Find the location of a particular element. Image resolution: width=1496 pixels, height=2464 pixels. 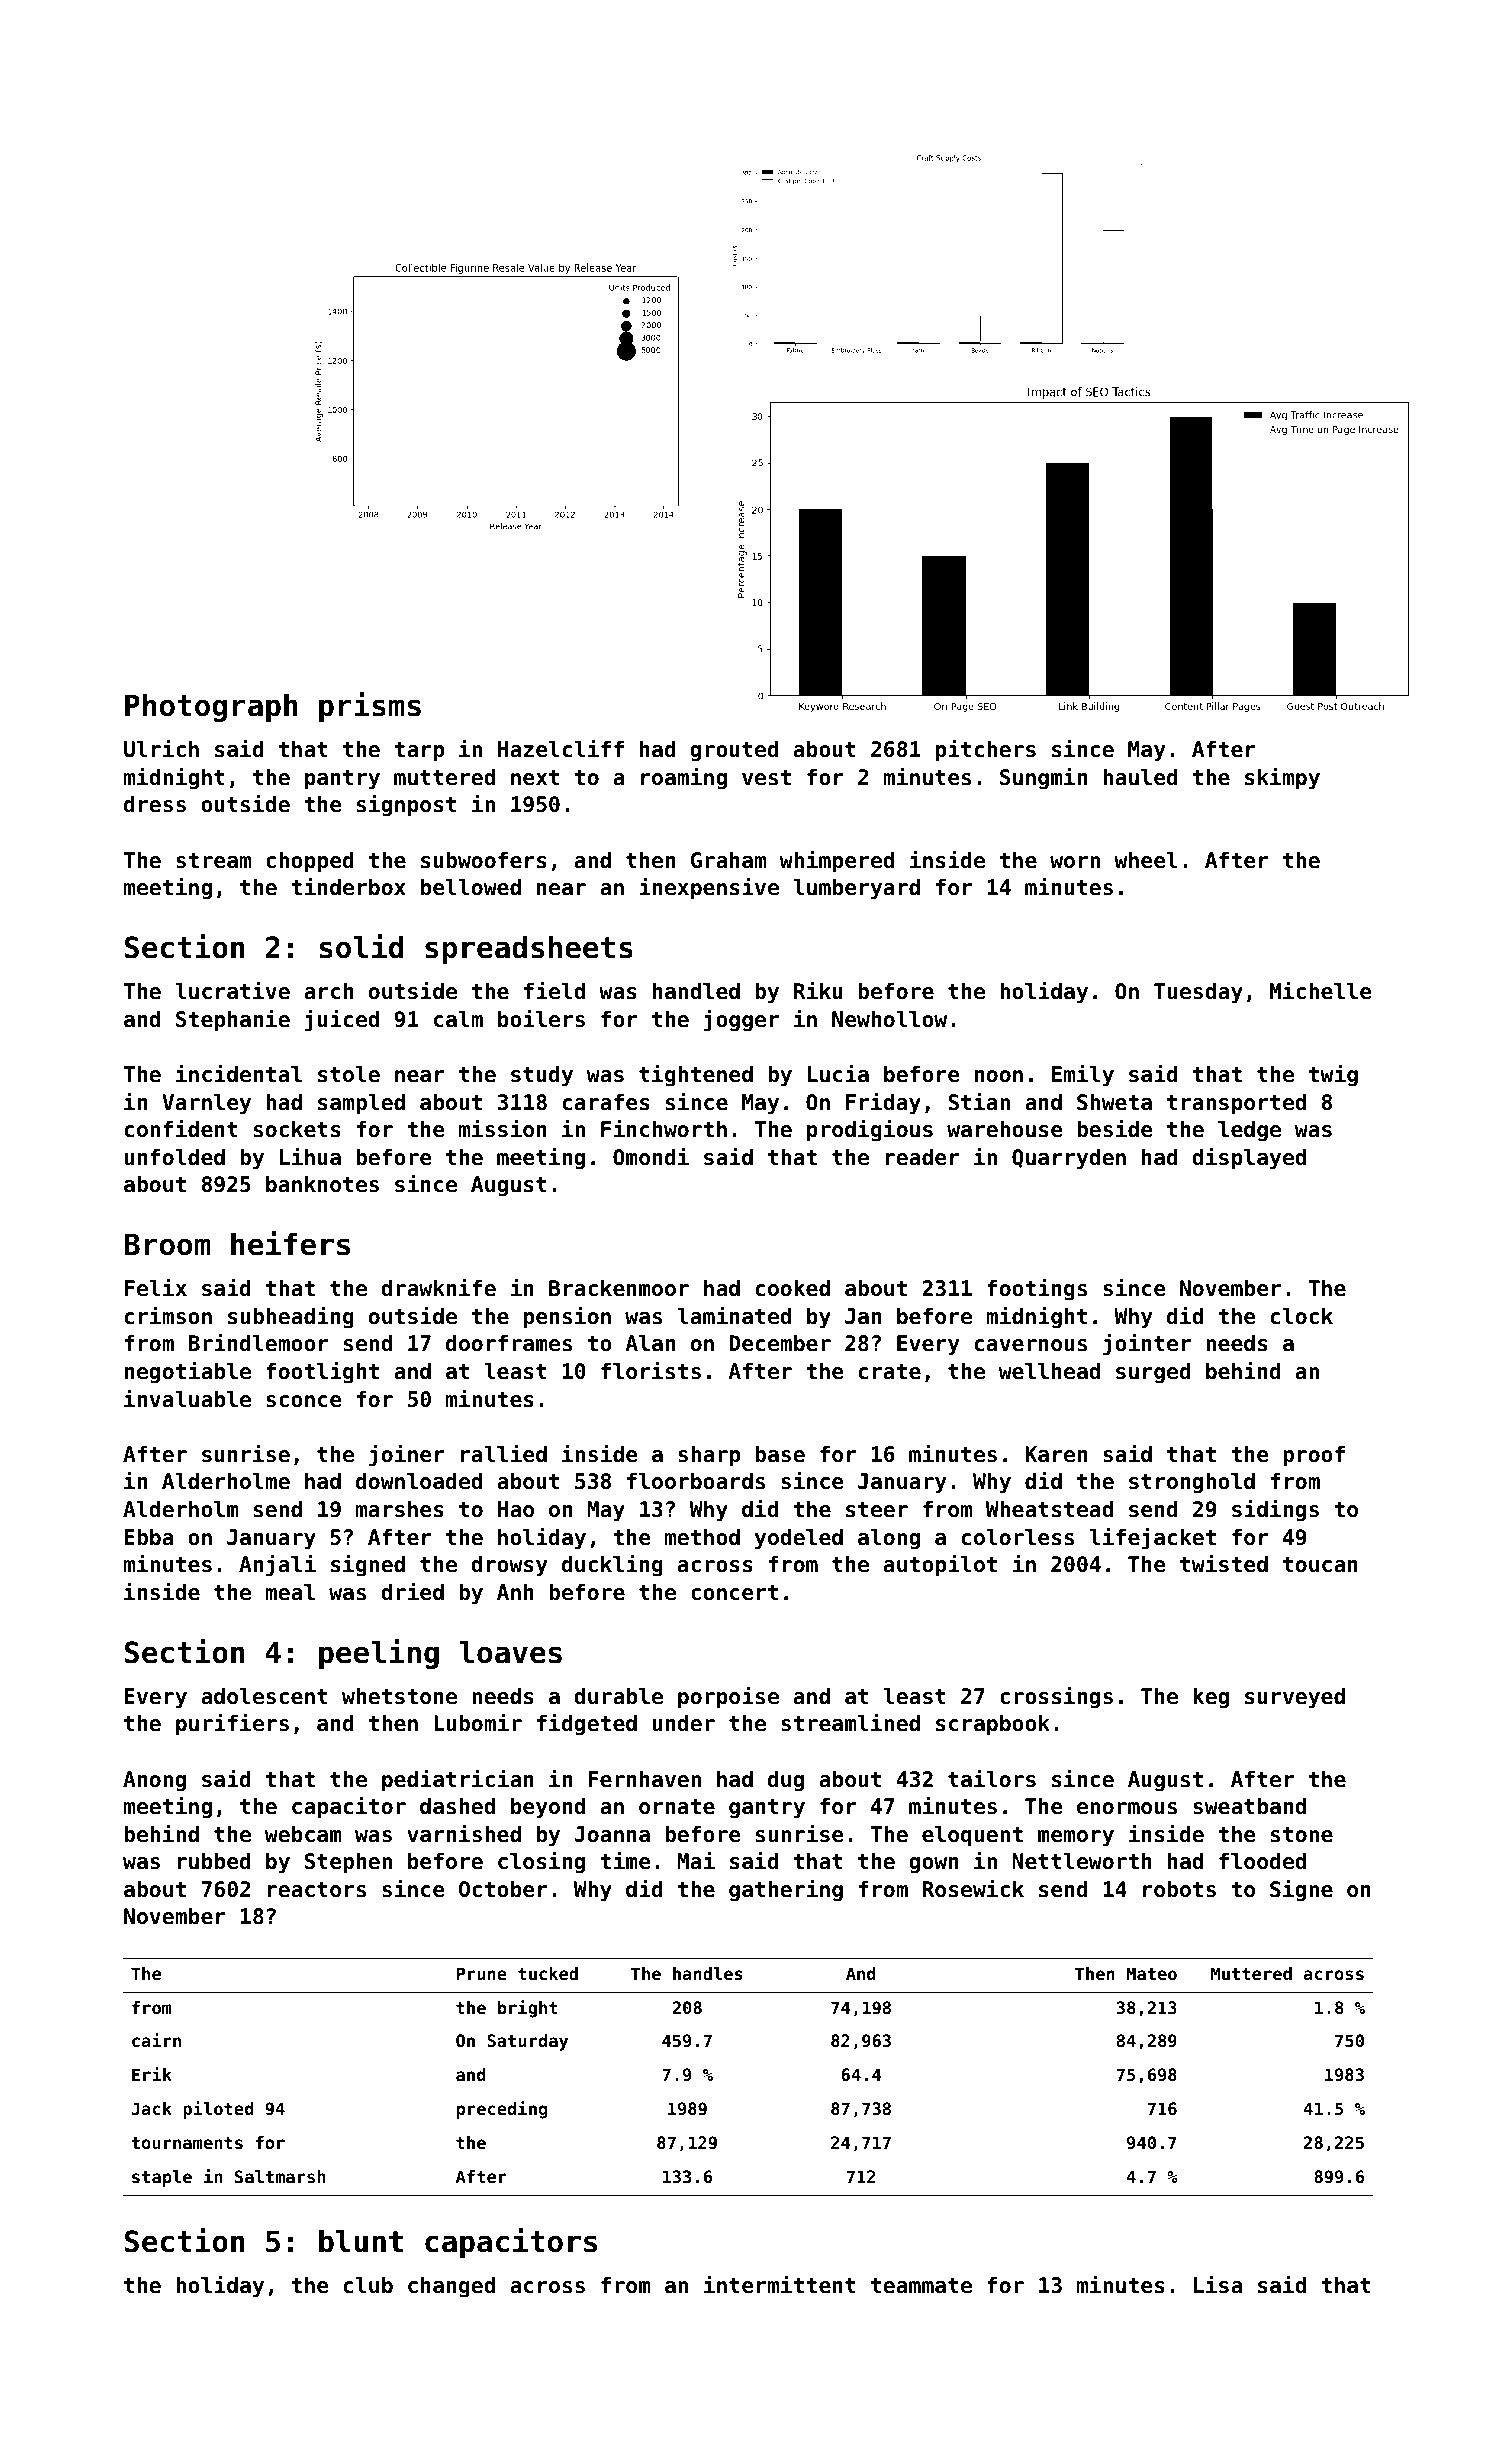

carafes is located at coordinates (606, 1102).
